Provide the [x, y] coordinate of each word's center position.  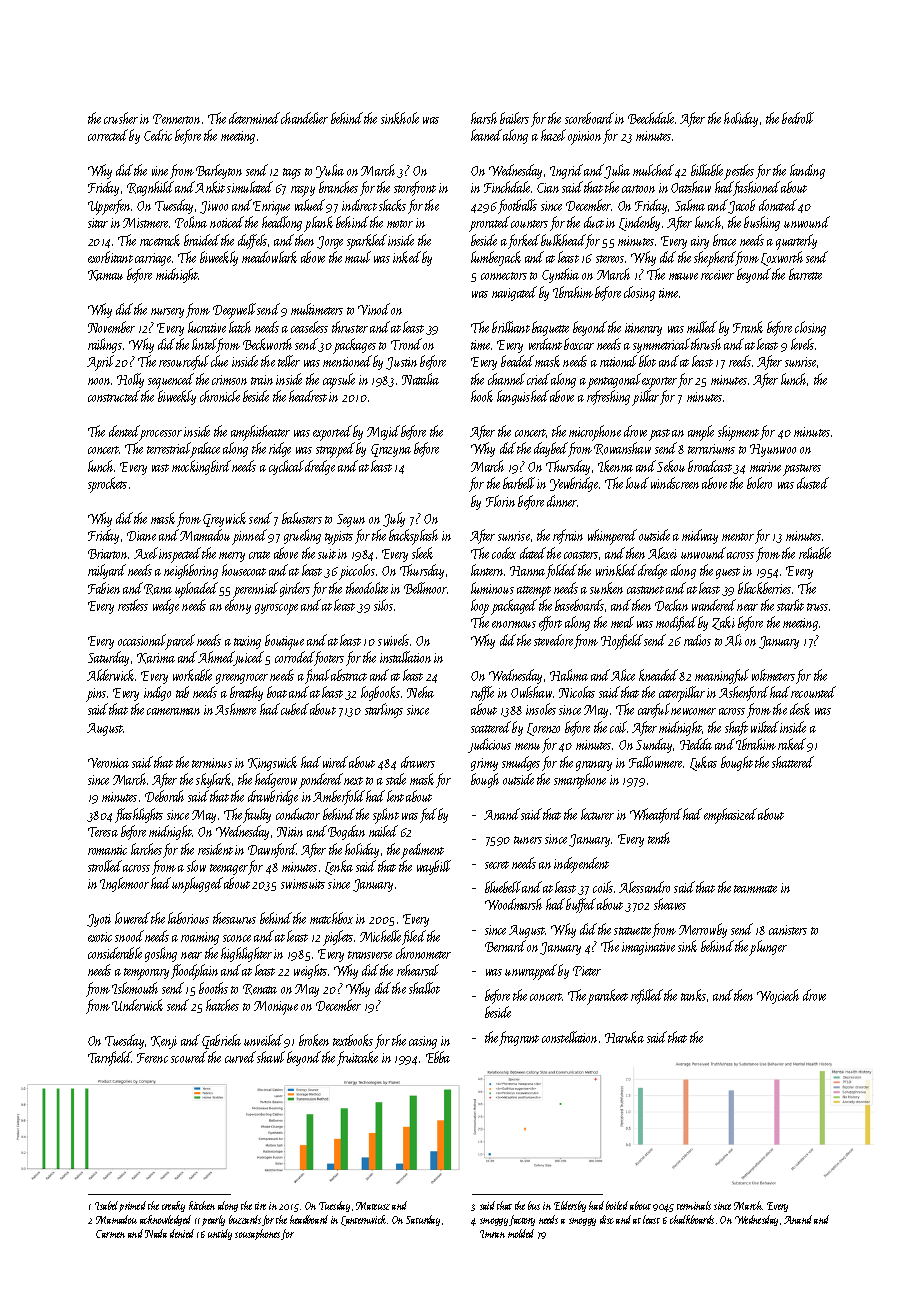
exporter [659, 383]
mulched [653, 170]
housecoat [244, 570]
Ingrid [566, 171]
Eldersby [570, 1206]
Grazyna [391, 450]
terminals [694, 1205]
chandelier [304, 118]
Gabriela [221, 1041]
